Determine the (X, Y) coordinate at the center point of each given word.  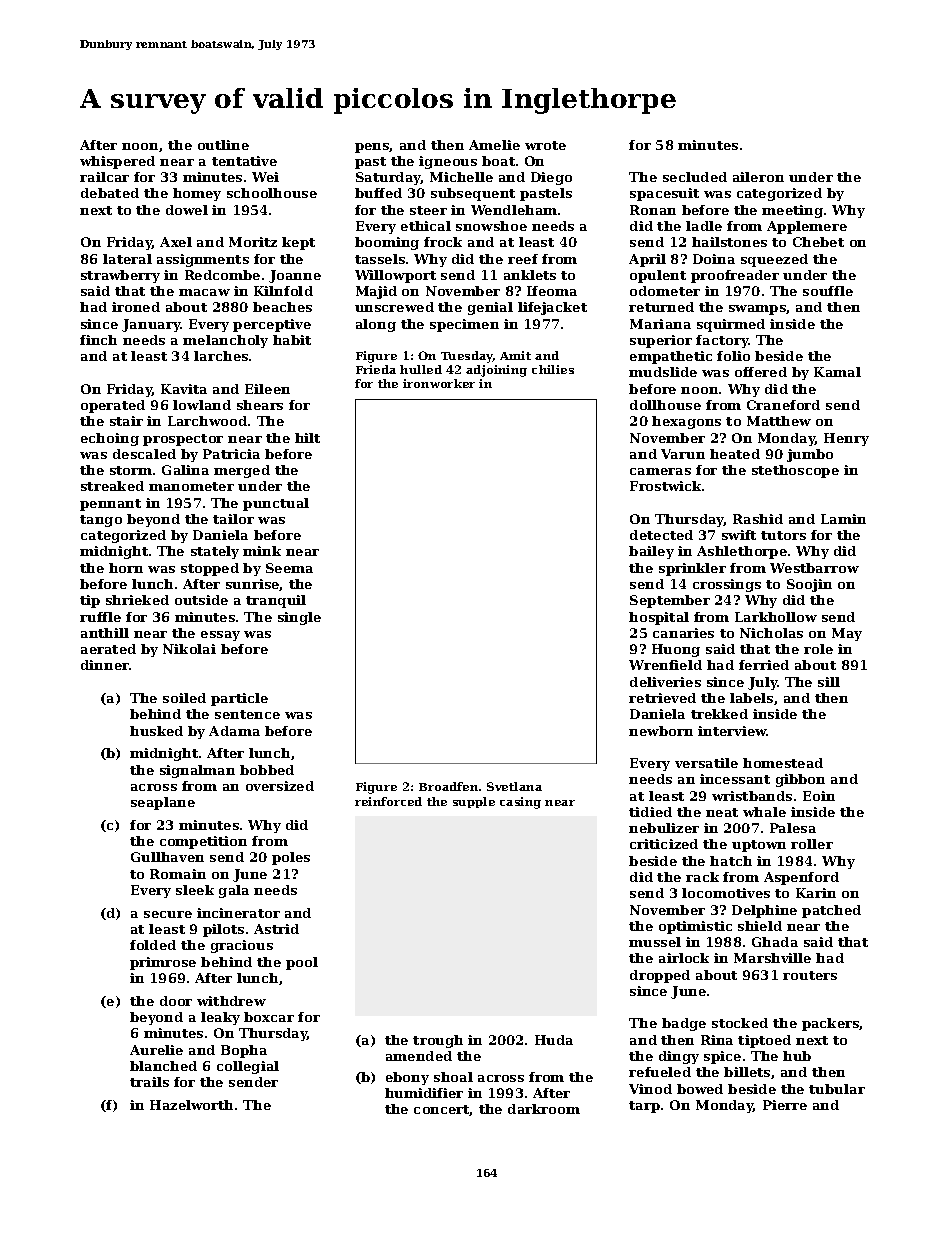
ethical (426, 226)
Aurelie (156, 1050)
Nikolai (189, 649)
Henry (846, 439)
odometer (665, 291)
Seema (289, 568)
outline (223, 145)
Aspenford (801, 878)
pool (302, 963)
